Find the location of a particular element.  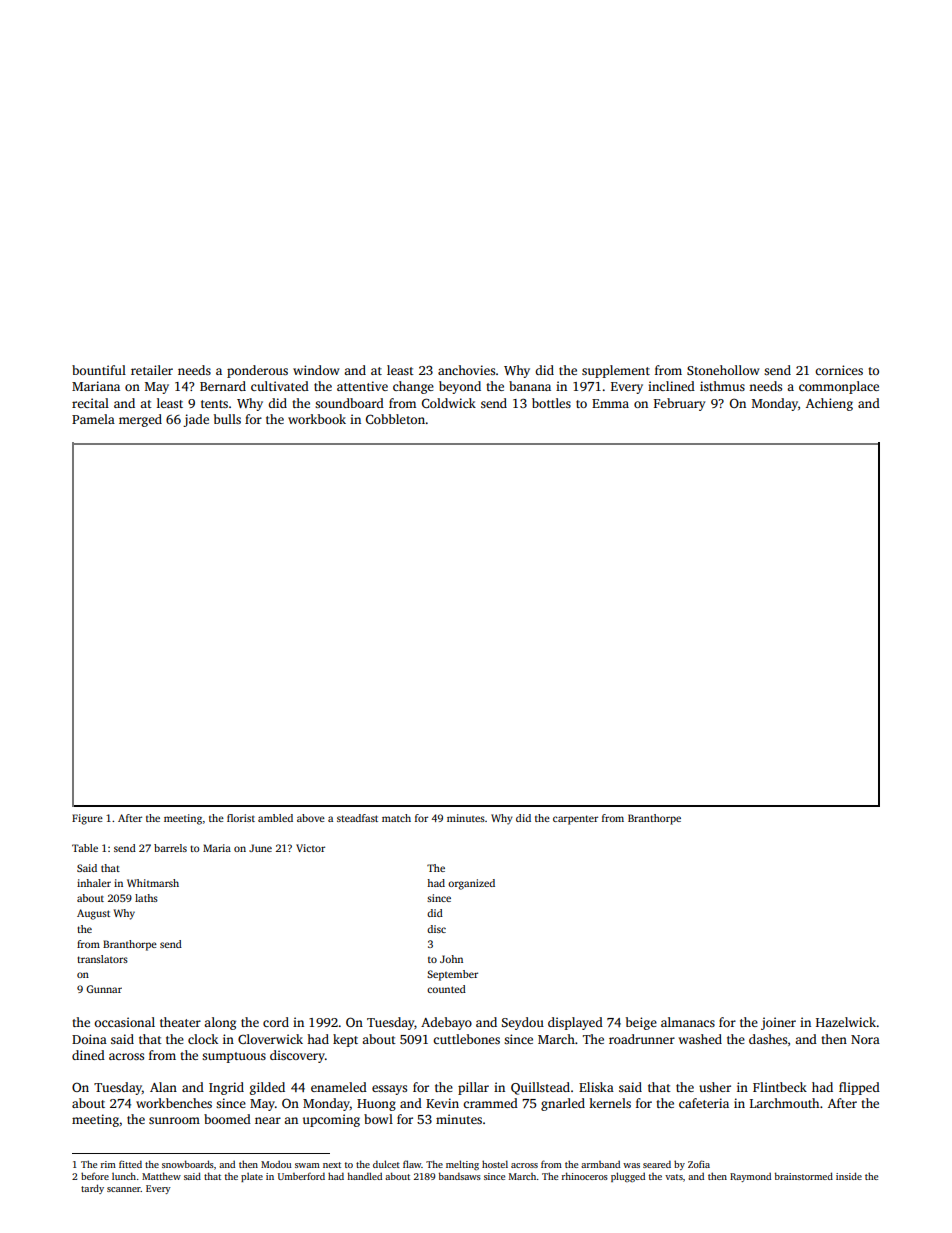

dined is located at coordinates (88, 1055).
